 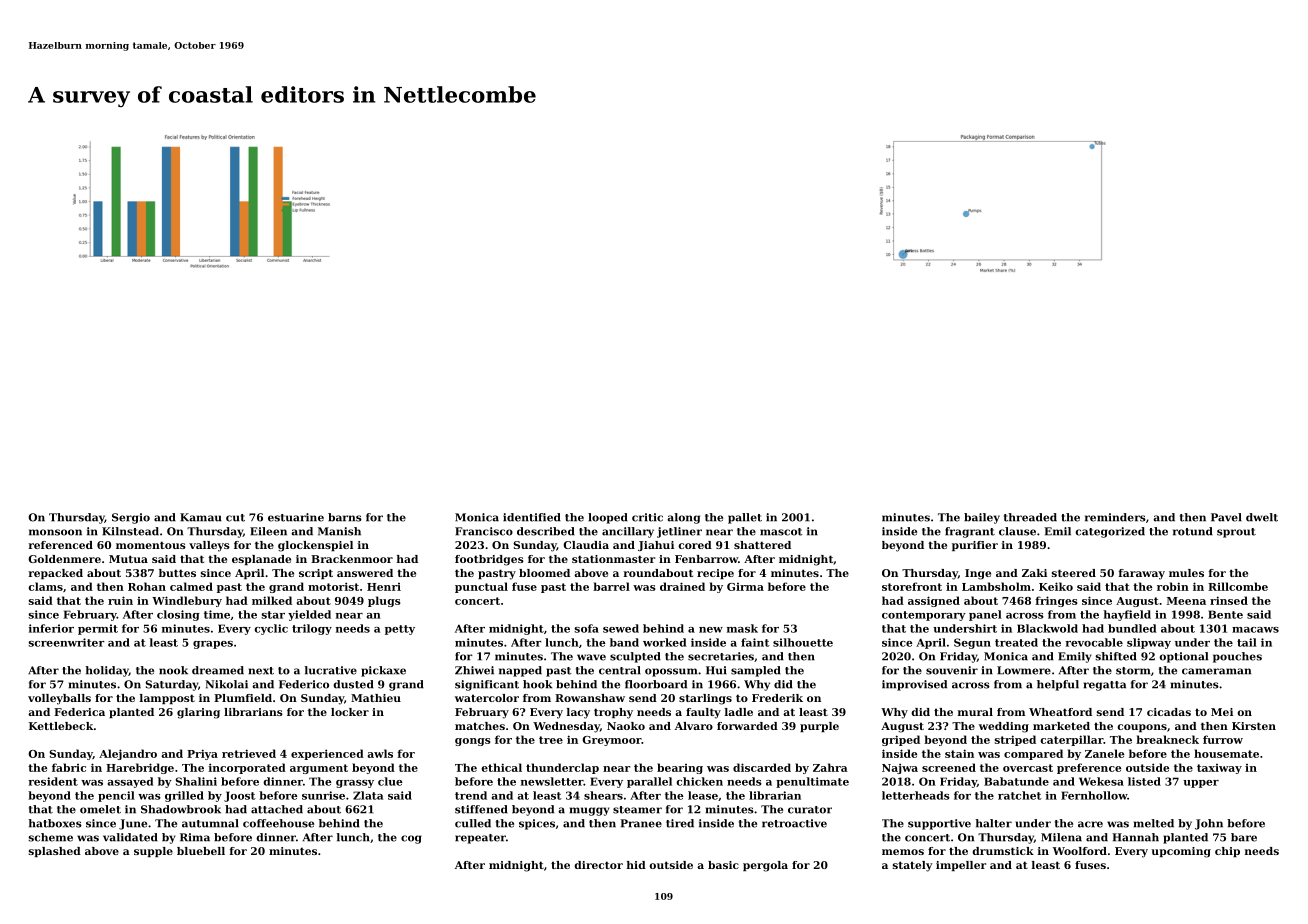 What do you see at coordinates (739, 712) in the screenshot?
I see `ladle` at bounding box center [739, 712].
